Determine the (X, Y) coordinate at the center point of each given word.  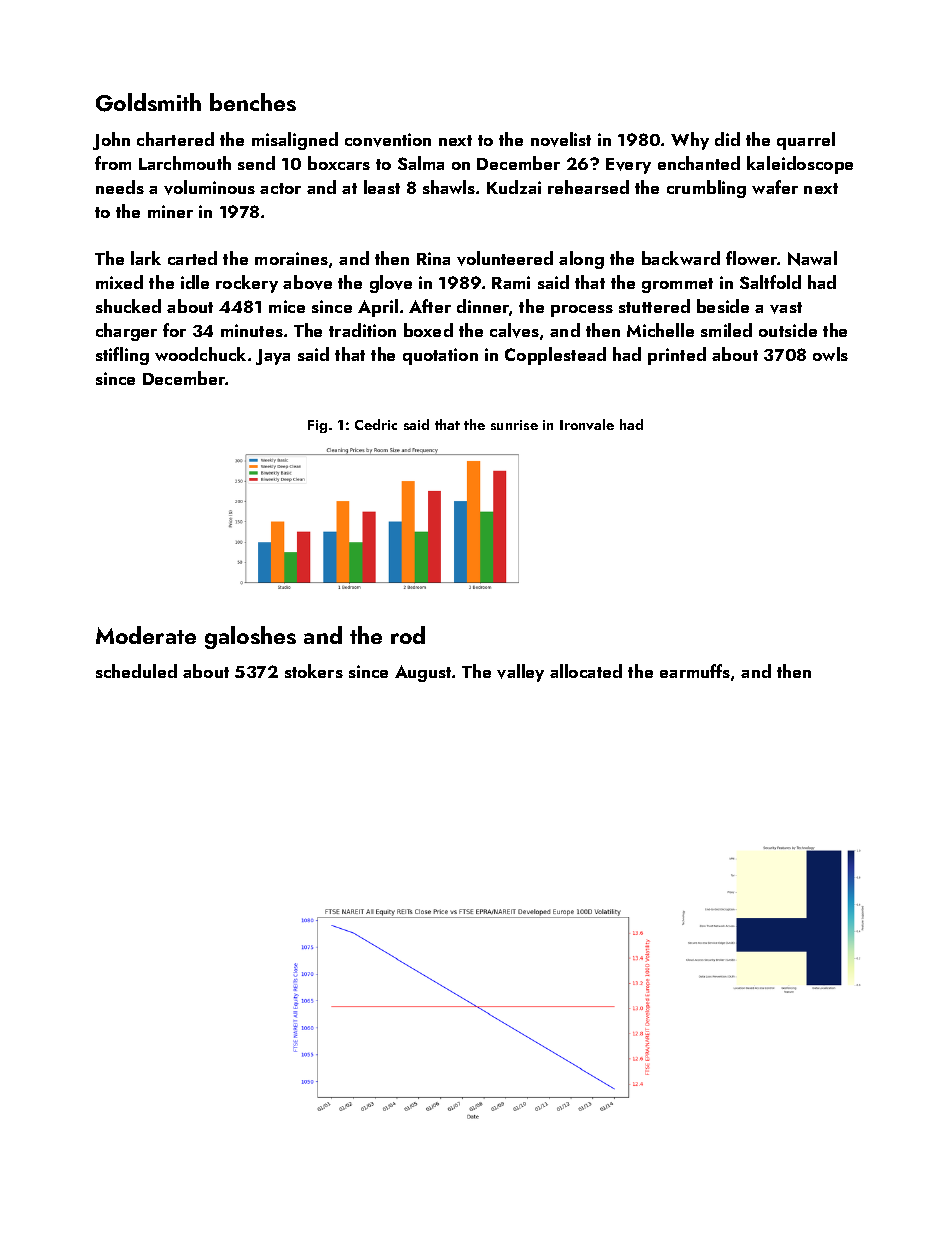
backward (681, 258)
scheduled (136, 671)
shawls (449, 187)
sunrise (514, 425)
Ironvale (587, 424)
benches (253, 102)
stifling (122, 356)
